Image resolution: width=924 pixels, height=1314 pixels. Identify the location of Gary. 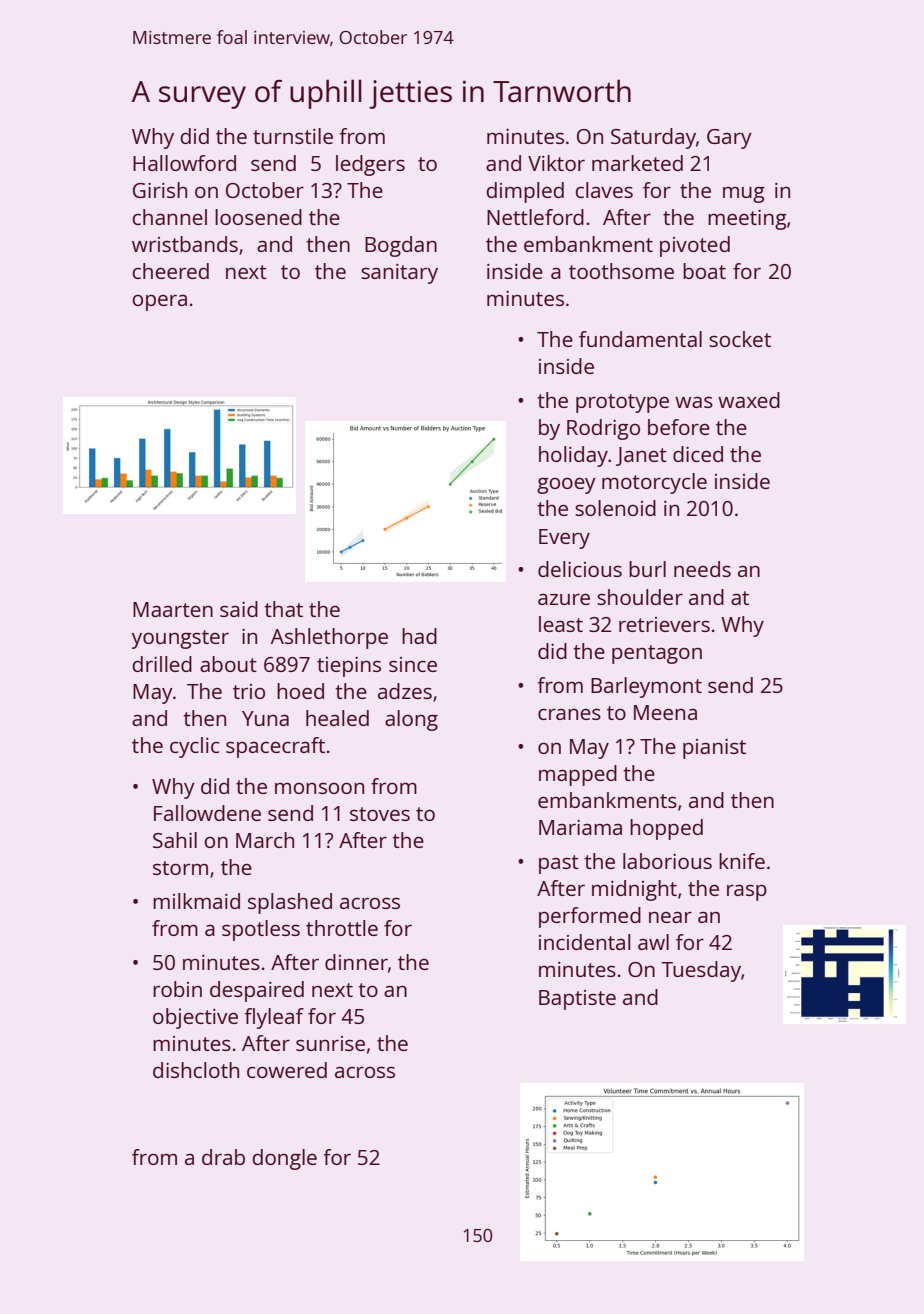
(729, 139).
